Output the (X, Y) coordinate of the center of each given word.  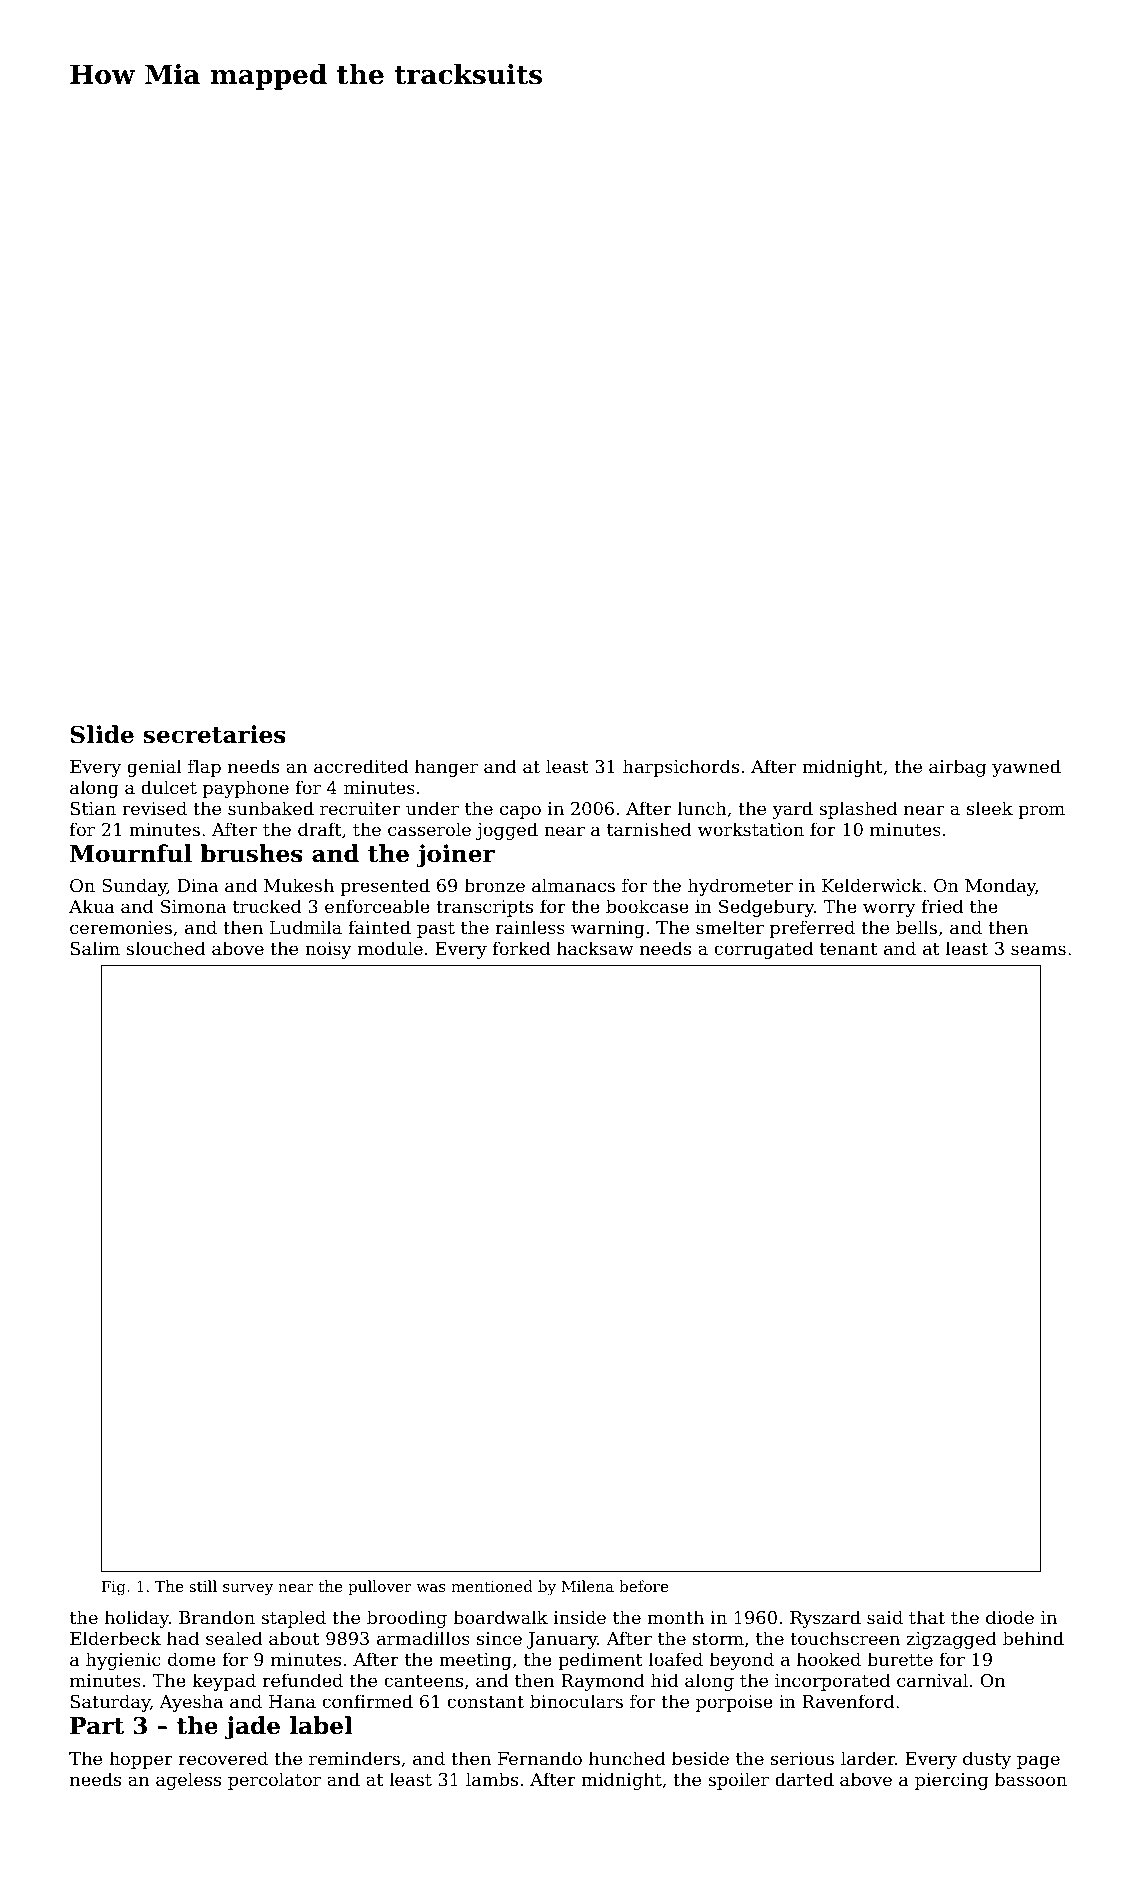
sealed (234, 1638)
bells (916, 927)
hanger (446, 768)
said (885, 1617)
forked (521, 948)
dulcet (169, 787)
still (203, 1586)
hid (665, 1680)
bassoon (1031, 1779)
